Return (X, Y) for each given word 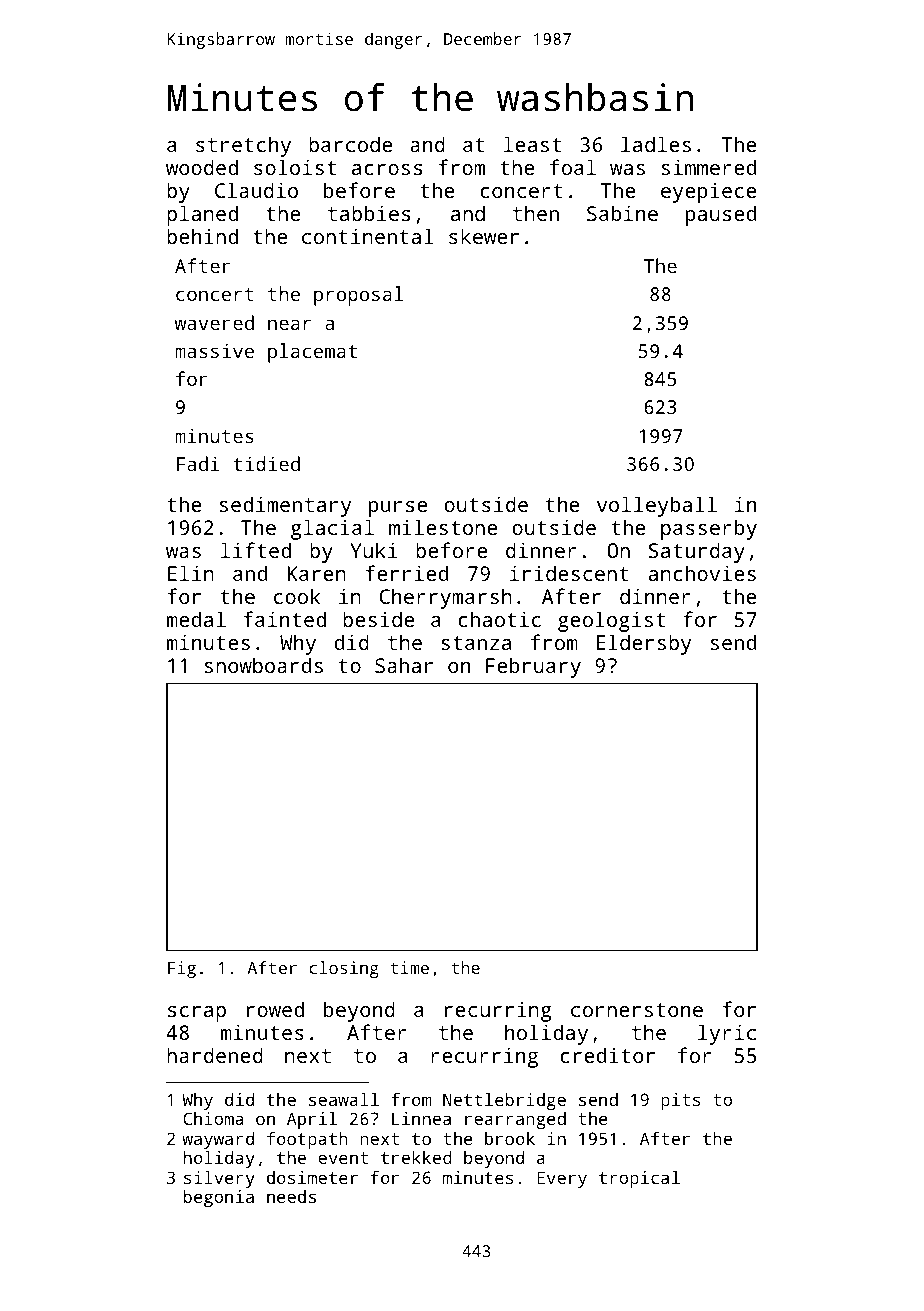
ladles (656, 144)
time (409, 967)
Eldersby (643, 644)
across (387, 169)
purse (398, 509)
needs (291, 1196)
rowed (275, 1009)
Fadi (198, 463)
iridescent (569, 573)
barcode (350, 144)
